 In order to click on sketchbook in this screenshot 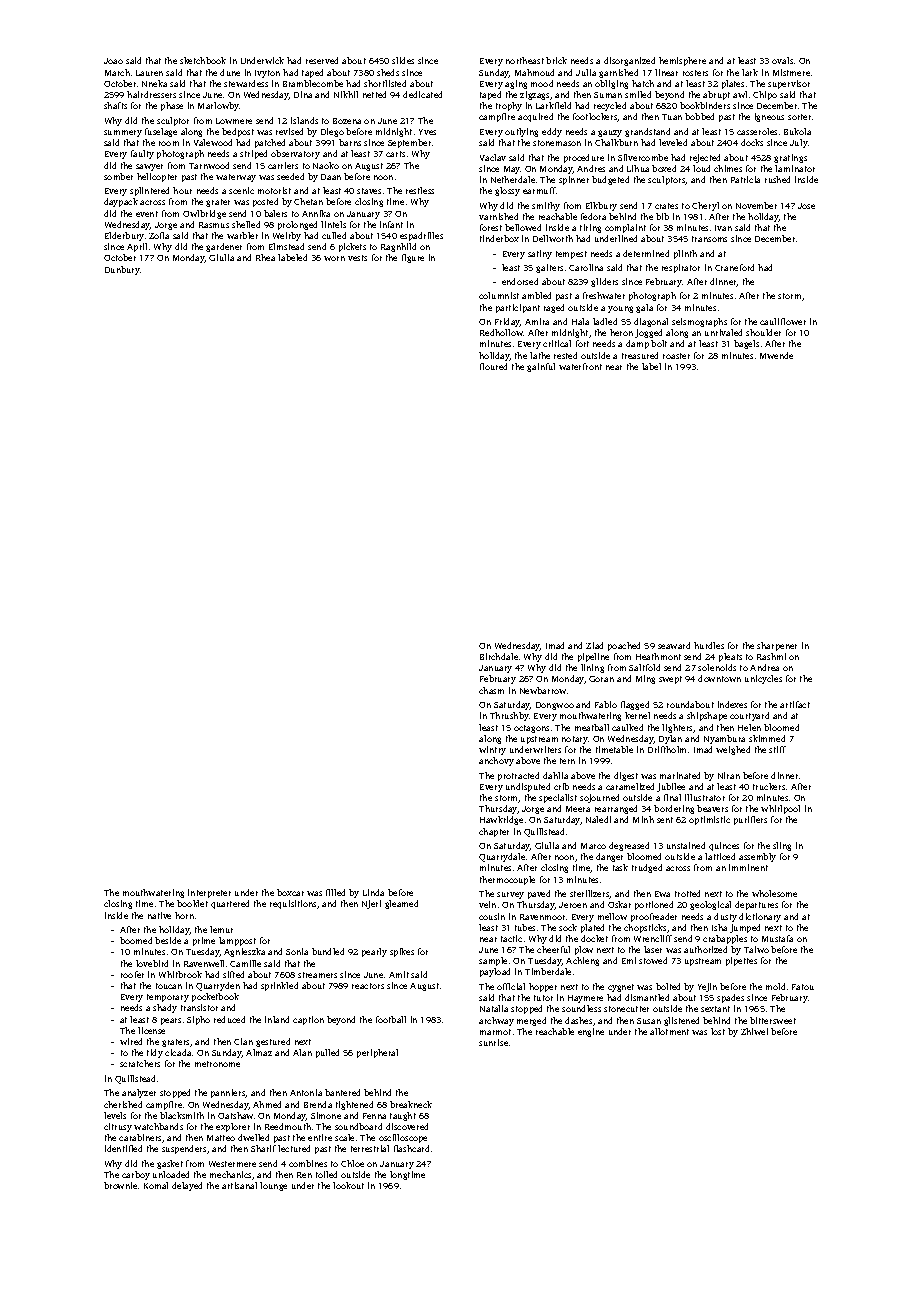, I will do `click(203, 60)`.
